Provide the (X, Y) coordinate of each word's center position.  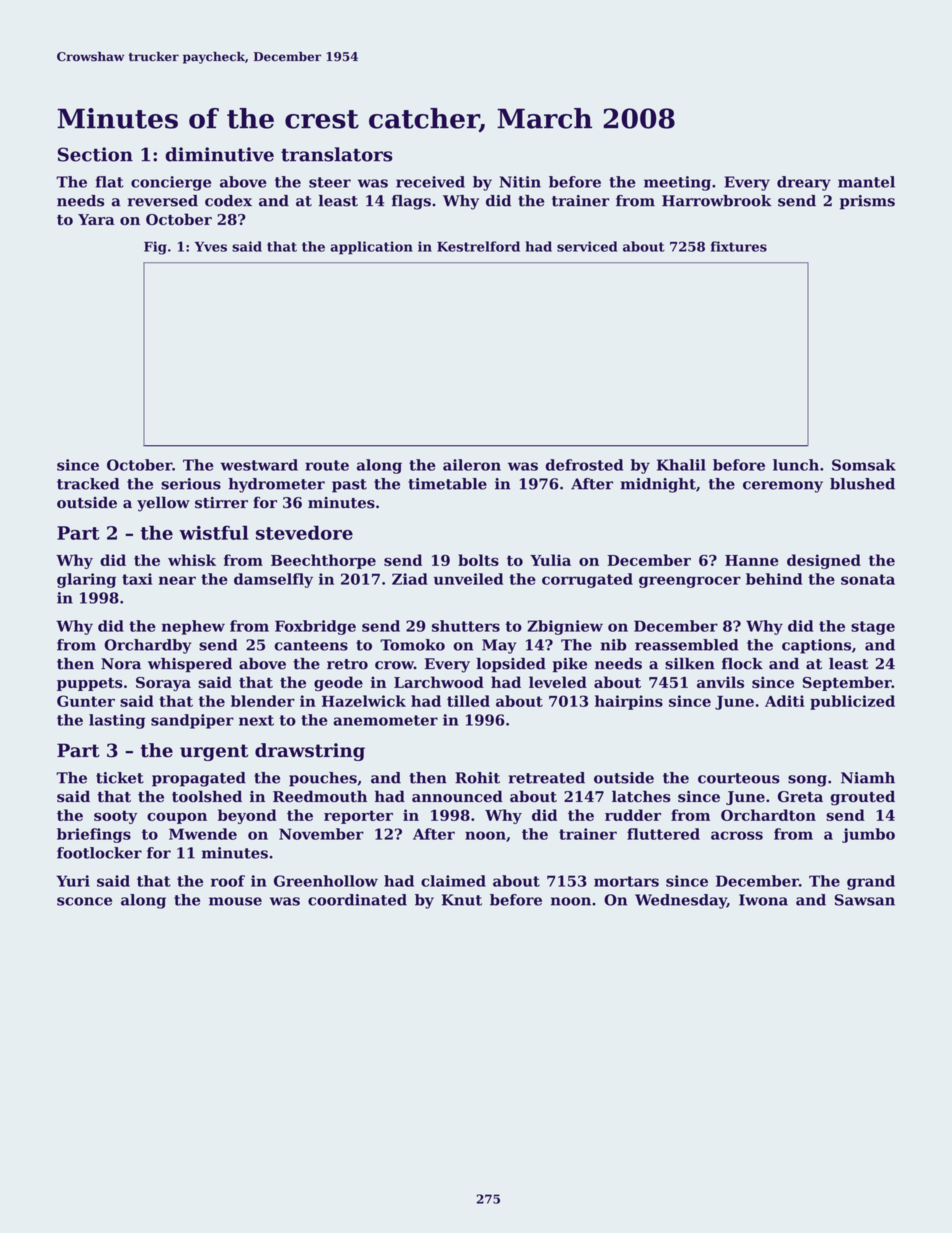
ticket (120, 778)
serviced (587, 246)
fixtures (739, 246)
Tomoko (412, 645)
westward (259, 465)
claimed (453, 881)
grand (871, 882)
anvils (720, 682)
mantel (866, 182)
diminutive (219, 154)
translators (337, 154)
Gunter (86, 701)
